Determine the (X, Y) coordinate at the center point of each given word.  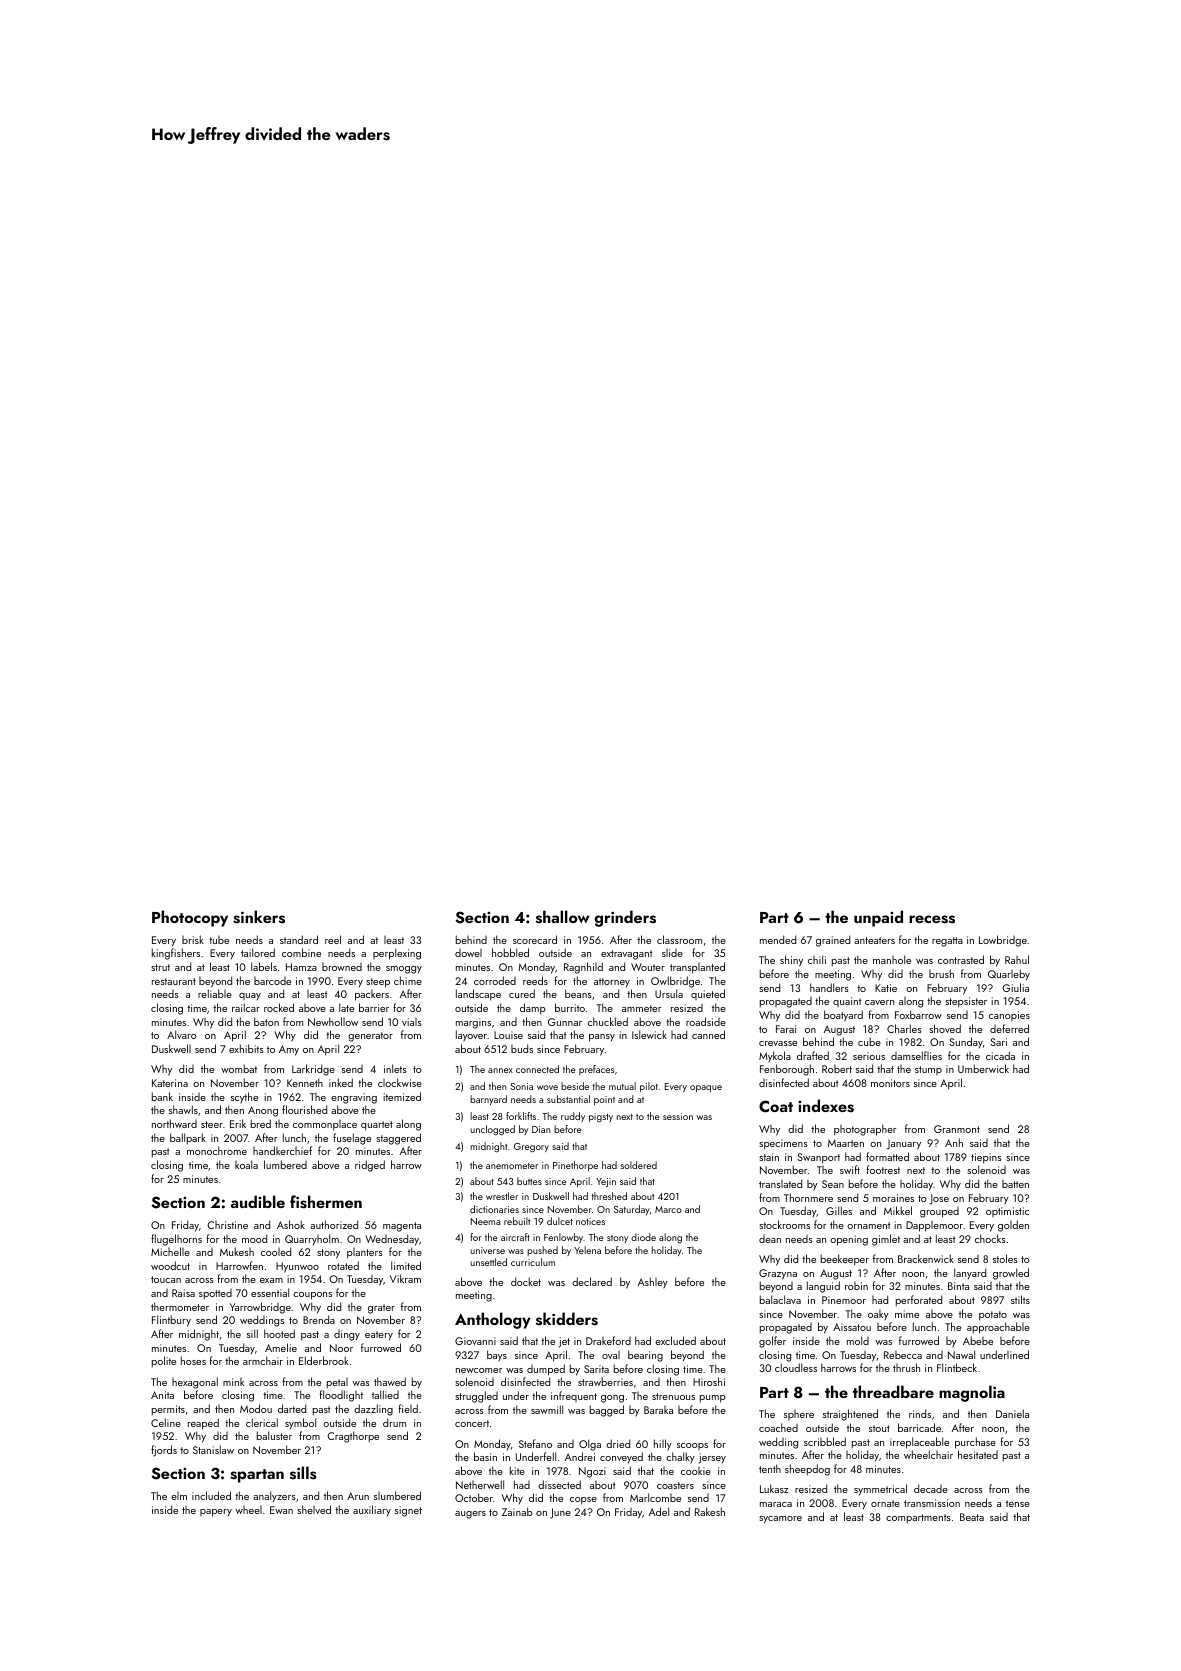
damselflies (916, 1055)
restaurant (174, 981)
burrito (570, 1007)
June (560, 1513)
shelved (314, 1509)
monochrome (217, 1150)
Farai (786, 1029)
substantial (568, 1099)
